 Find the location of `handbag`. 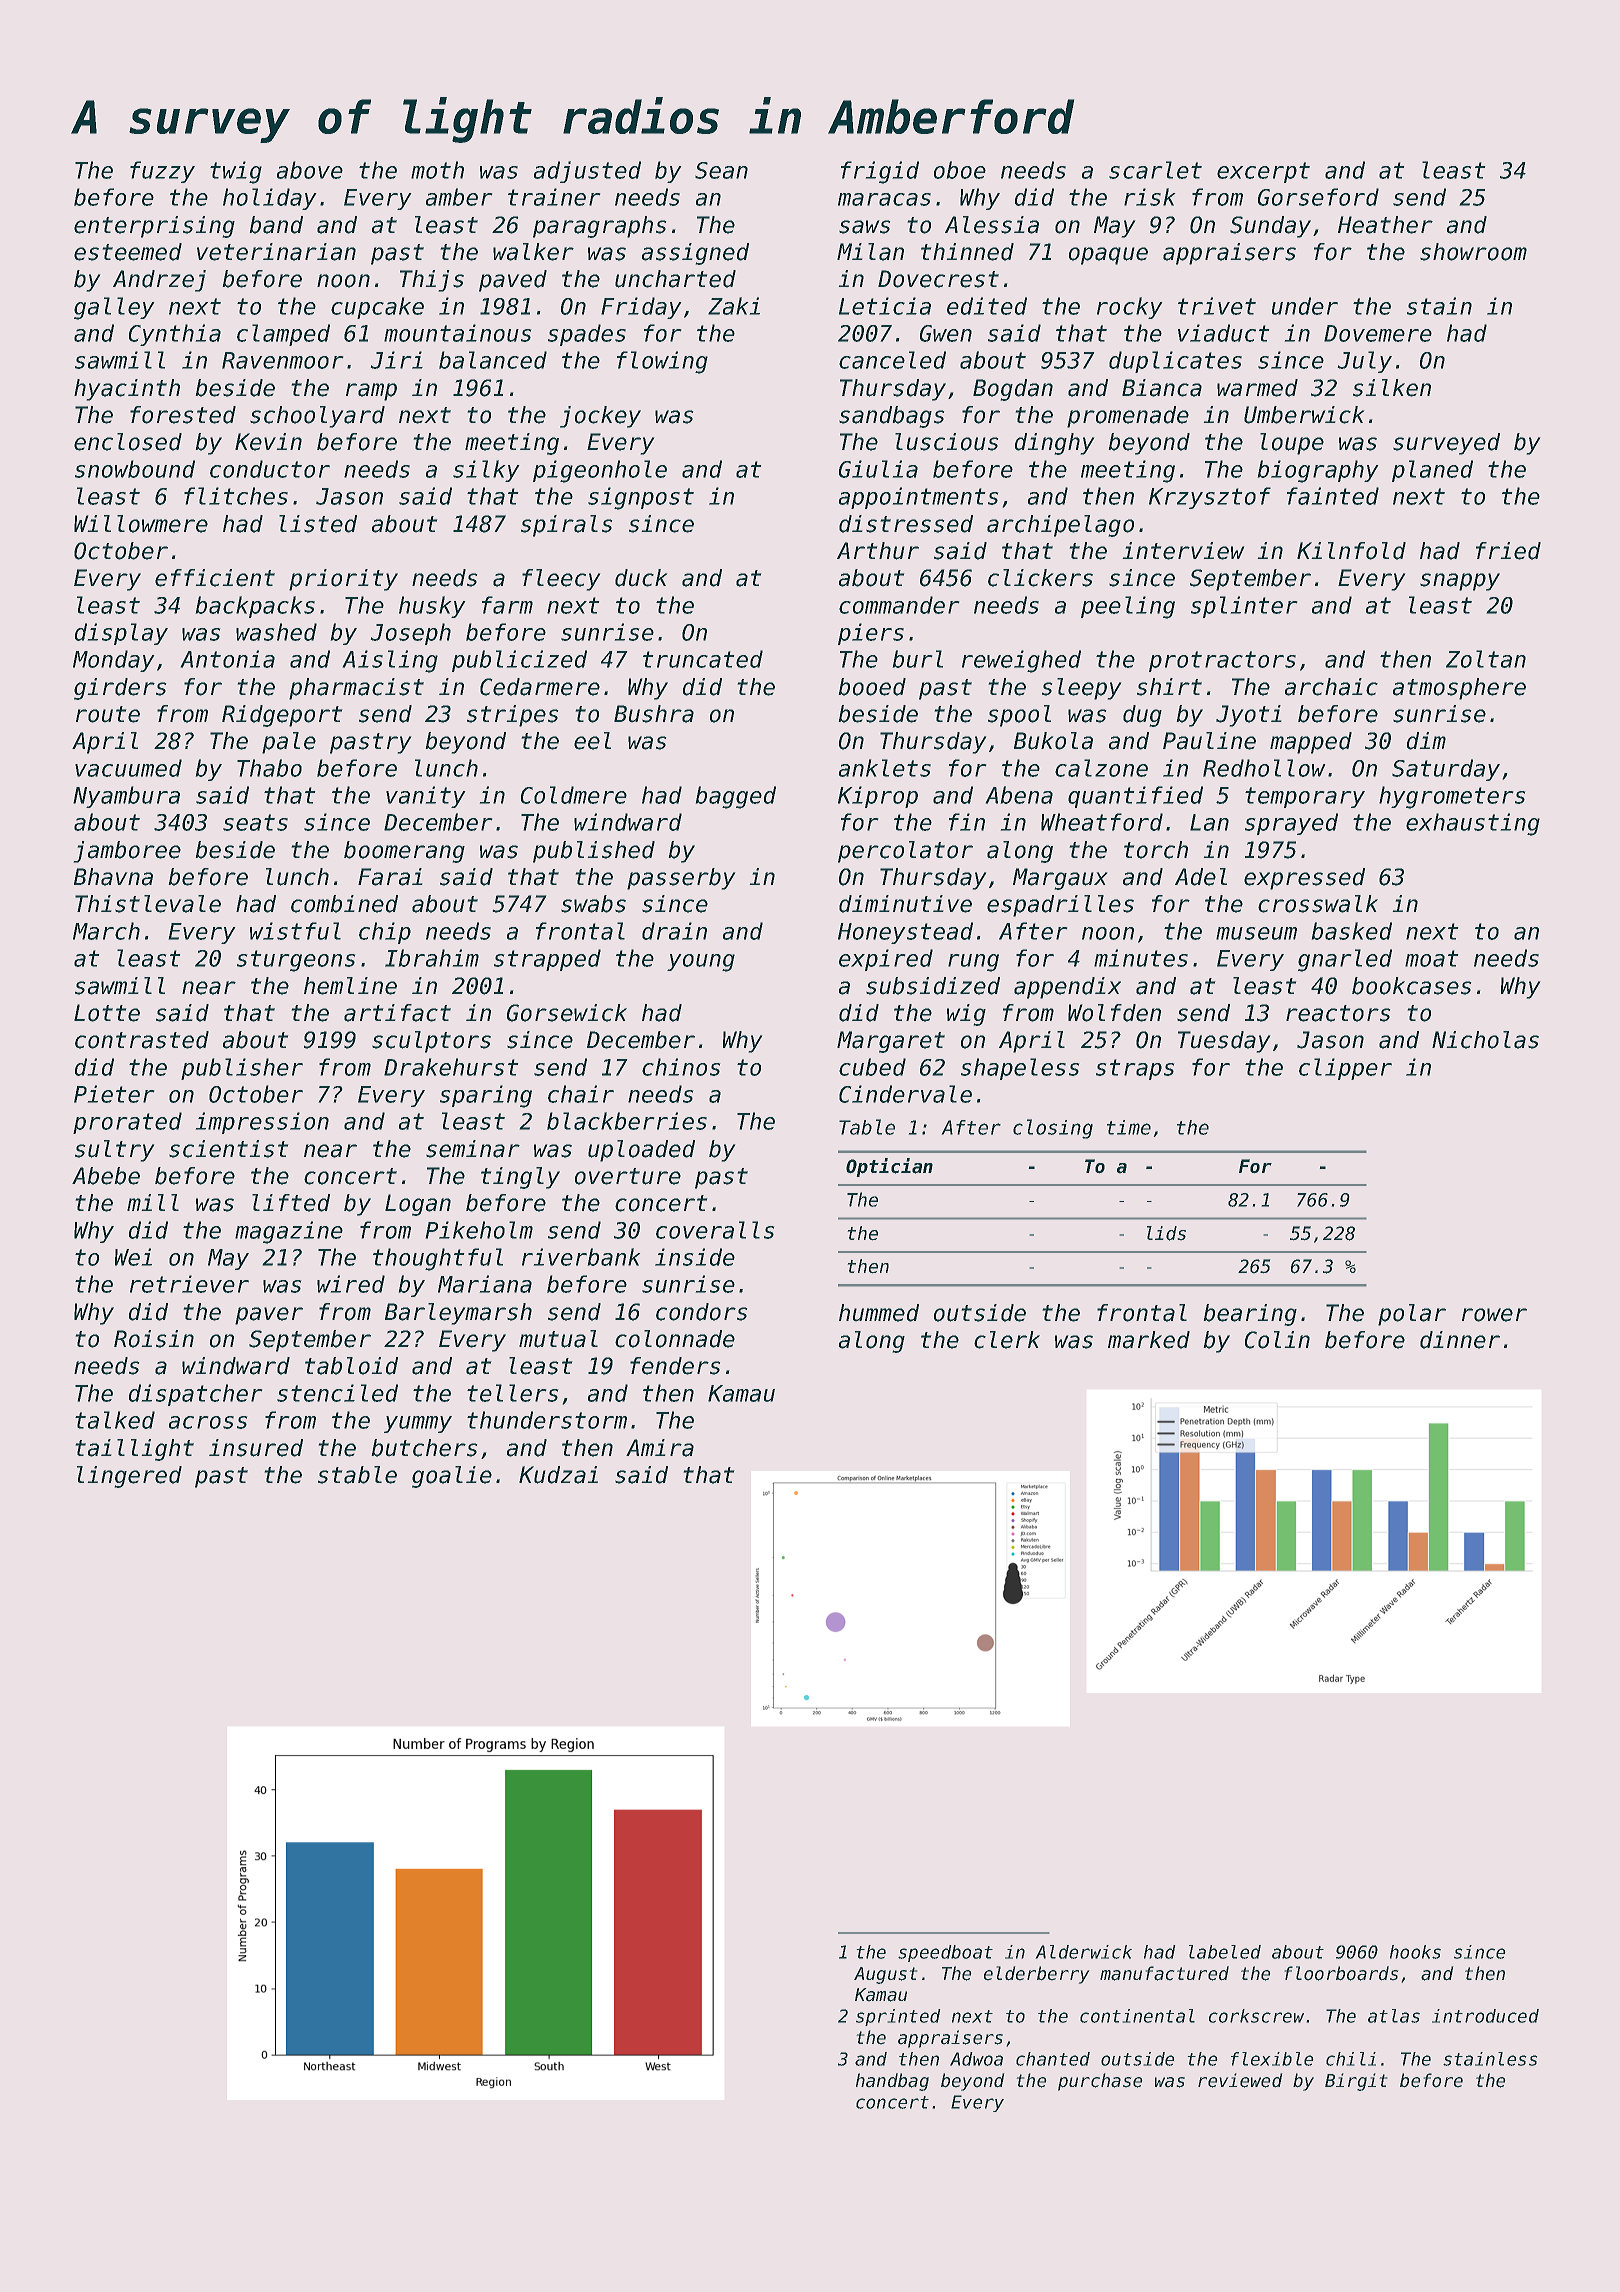

handbag is located at coordinates (892, 2082).
